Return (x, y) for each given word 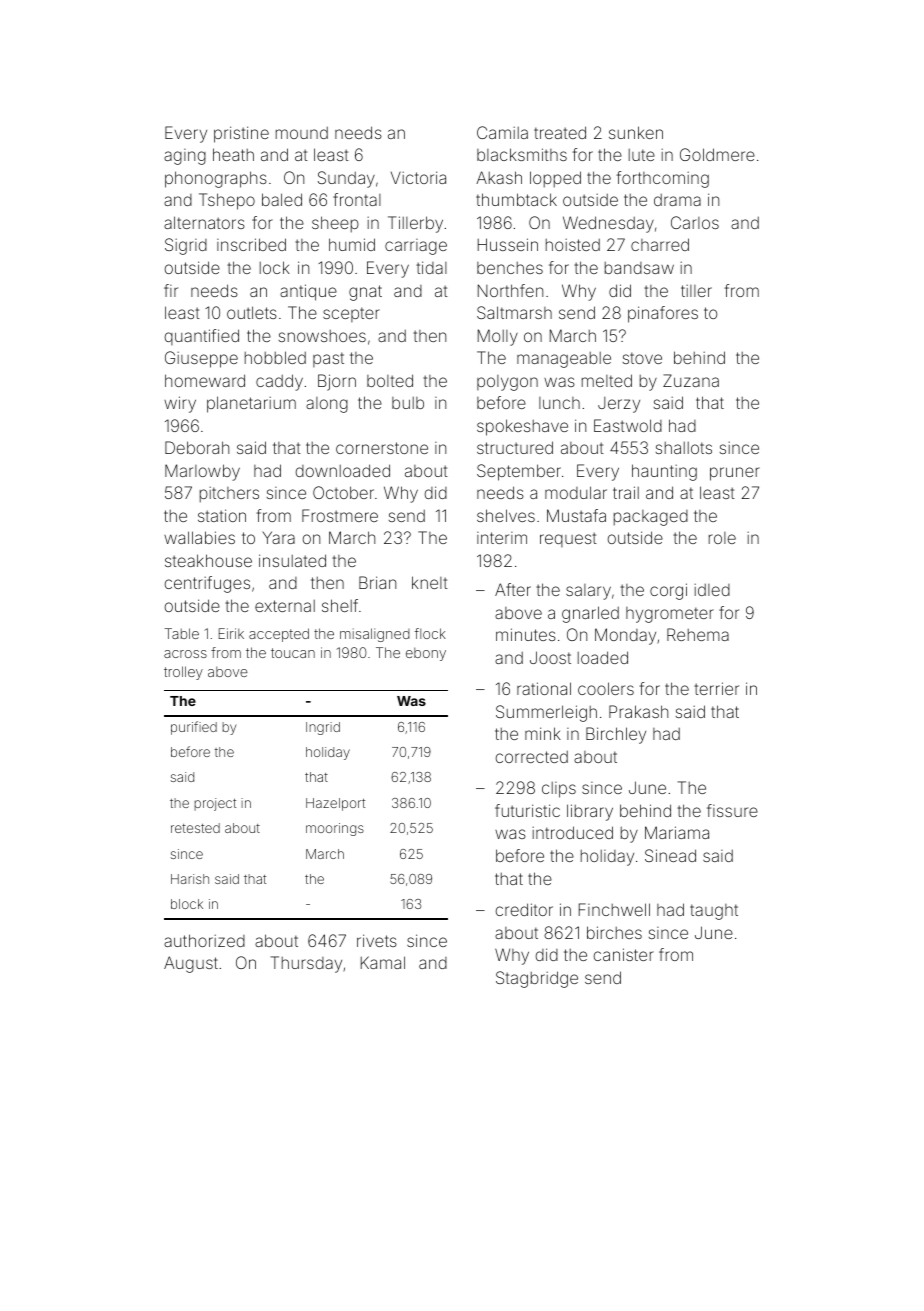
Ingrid (323, 728)
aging (185, 157)
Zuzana (691, 380)
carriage (416, 247)
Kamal (383, 962)
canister (624, 954)
